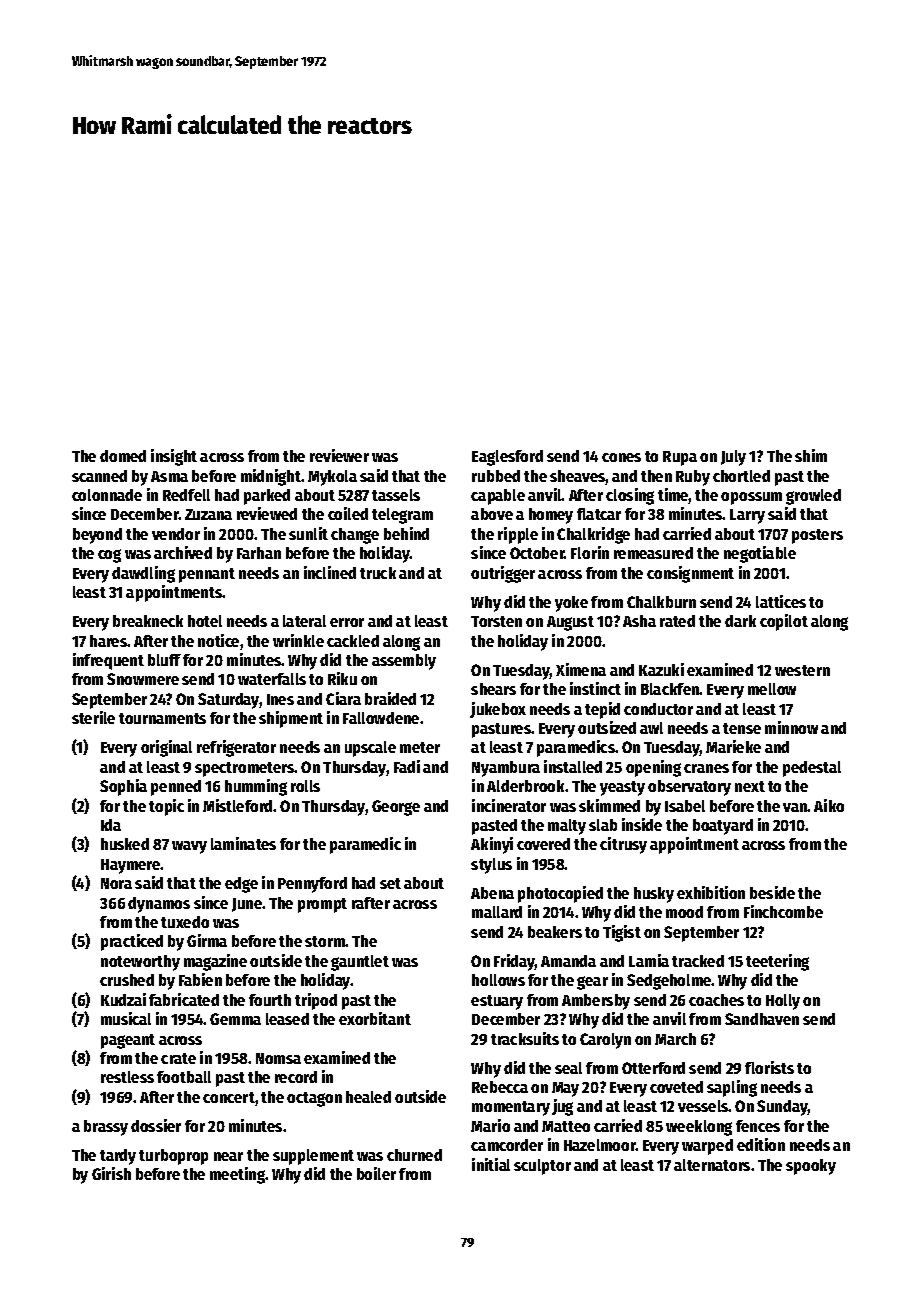  I want to click on tournaments, so click(162, 718).
